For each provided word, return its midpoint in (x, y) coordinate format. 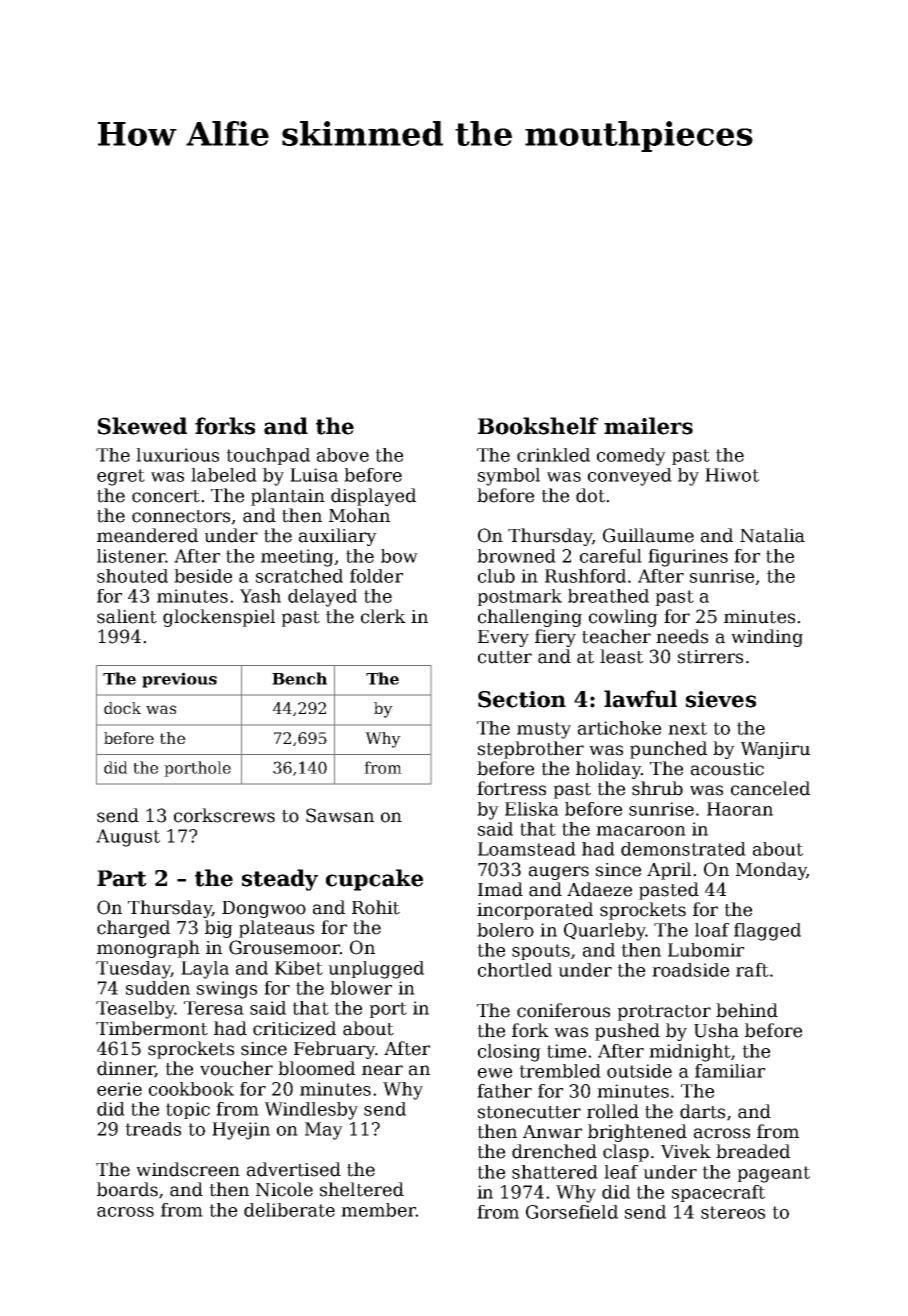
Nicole (284, 1189)
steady (280, 880)
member (378, 1210)
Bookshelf (538, 426)
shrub (657, 788)
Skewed (142, 426)
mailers (648, 426)
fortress (511, 788)
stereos (733, 1212)
